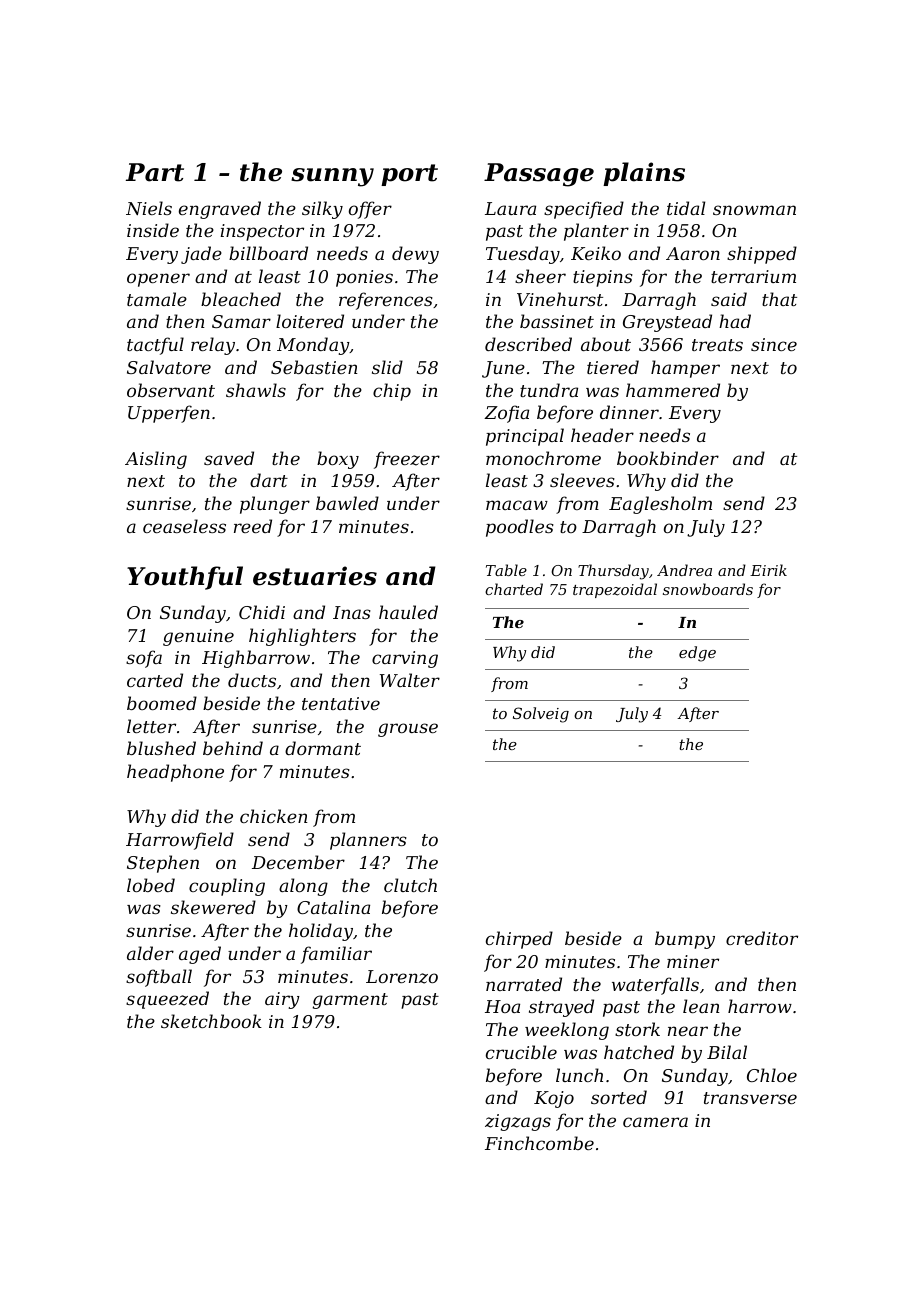 The height and width of the screenshot is (1311, 924). What do you see at coordinates (368, 841) in the screenshot?
I see `planners` at bounding box center [368, 841].
